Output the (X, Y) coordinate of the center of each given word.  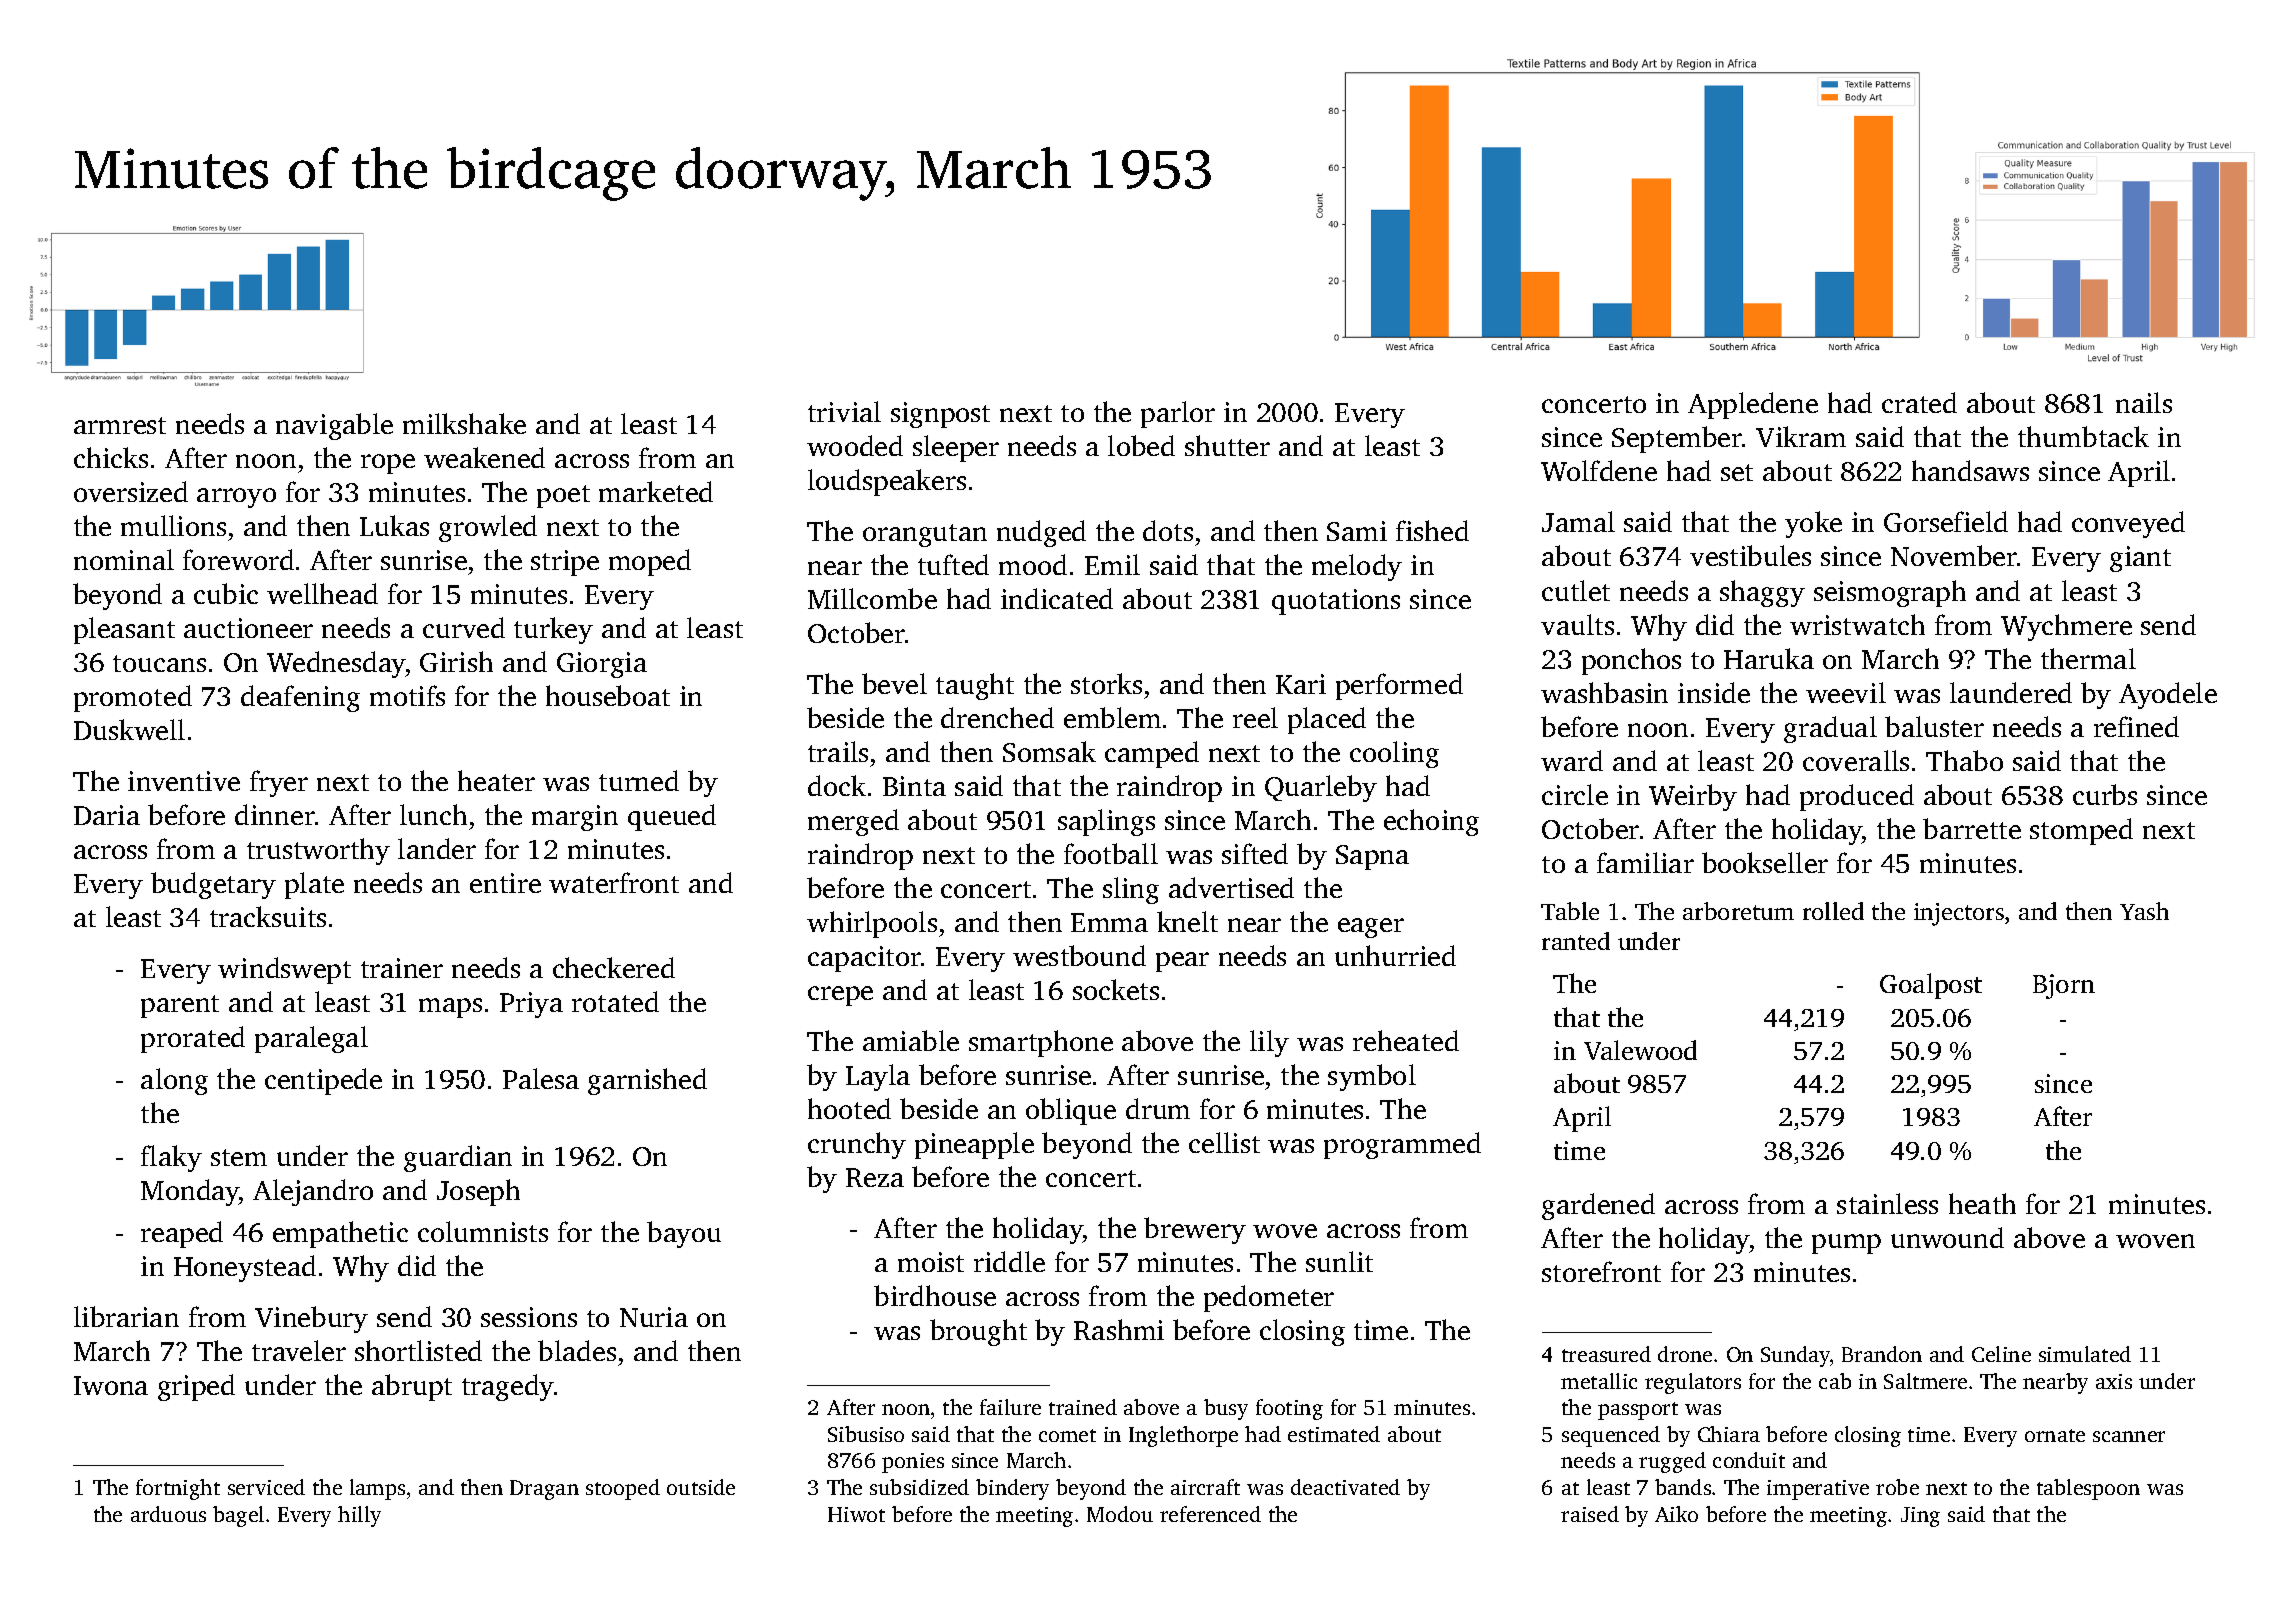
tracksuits (268, 916)
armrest (120, 425)
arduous (168, 1514)
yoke (1813, 524)
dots (1168, 530)
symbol (1372, 1077)
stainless (1887, 1203)
